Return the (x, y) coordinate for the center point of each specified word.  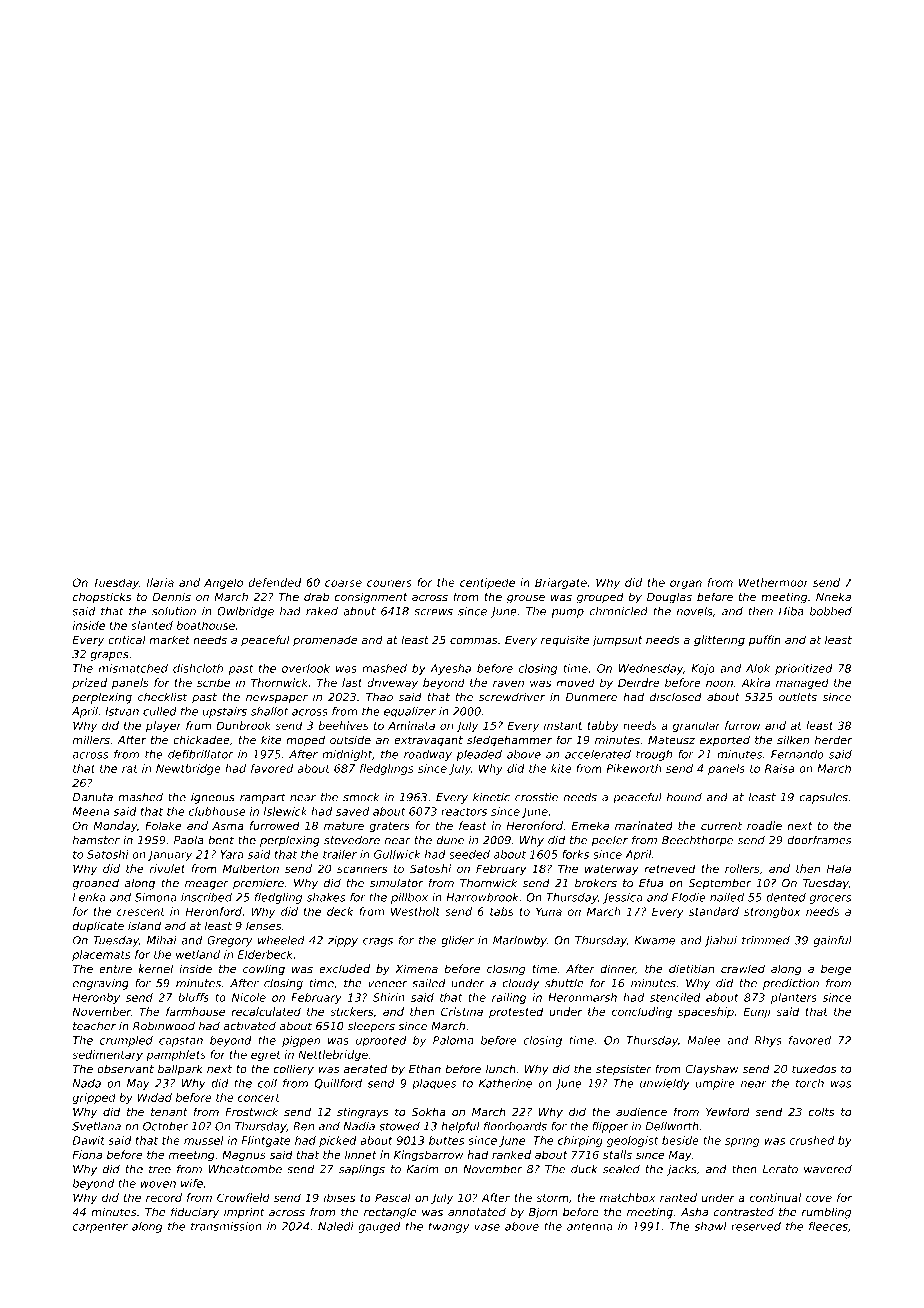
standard (714, 911)
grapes (109, 656)
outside (350, 740)
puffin (765, 640)
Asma (228, 825)
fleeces (828, 1226)
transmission (226, 1226)
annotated (477, 1212)
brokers (596, 883)
